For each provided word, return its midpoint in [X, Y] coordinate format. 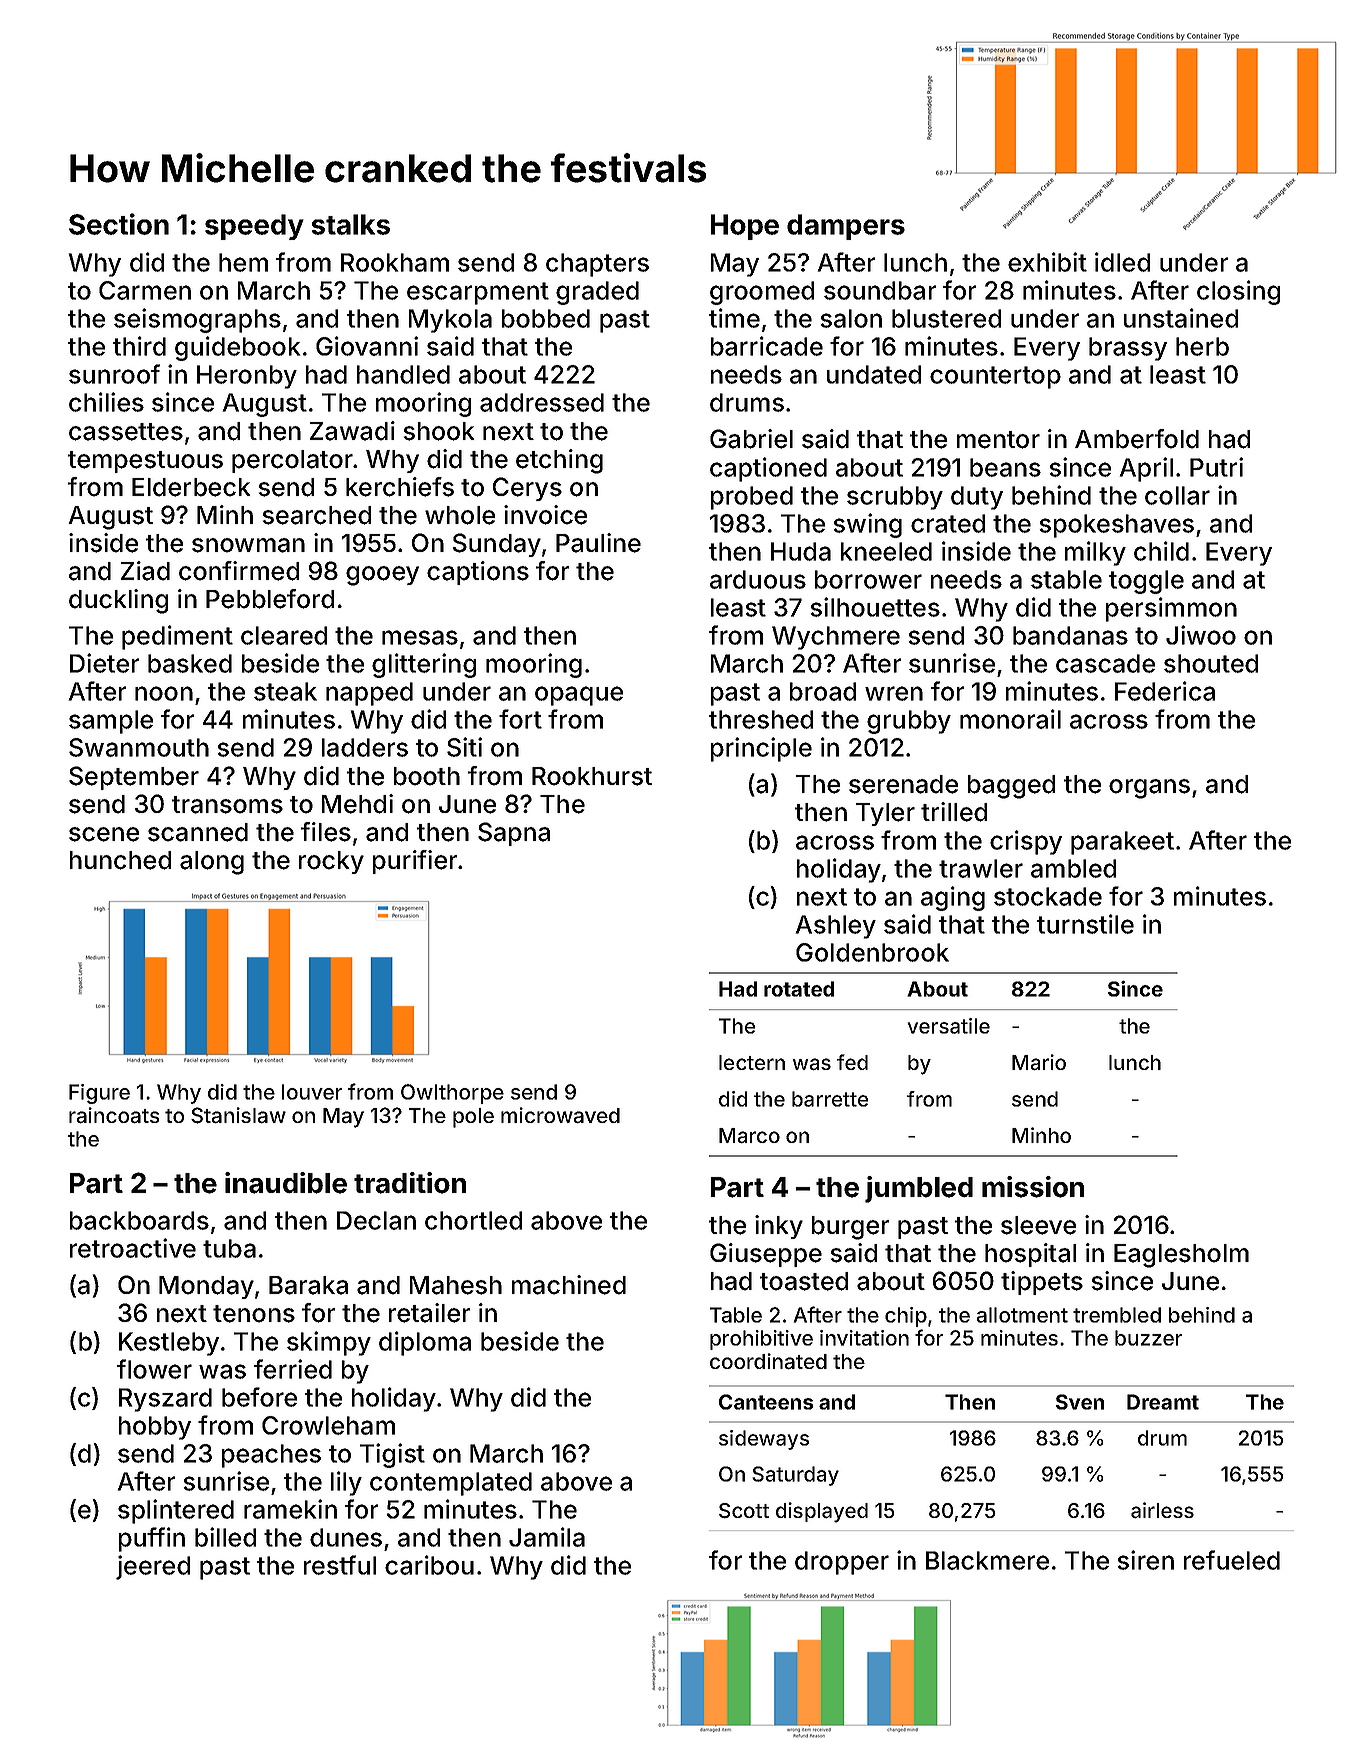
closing [1238, 292]
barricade [767, 346]
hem [243, 262]
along [212, 863]
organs [1149, 789]
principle [761, 749]
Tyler [885, 814]
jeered [153, 1567]
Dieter [104, 663]
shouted [1211, 663]
